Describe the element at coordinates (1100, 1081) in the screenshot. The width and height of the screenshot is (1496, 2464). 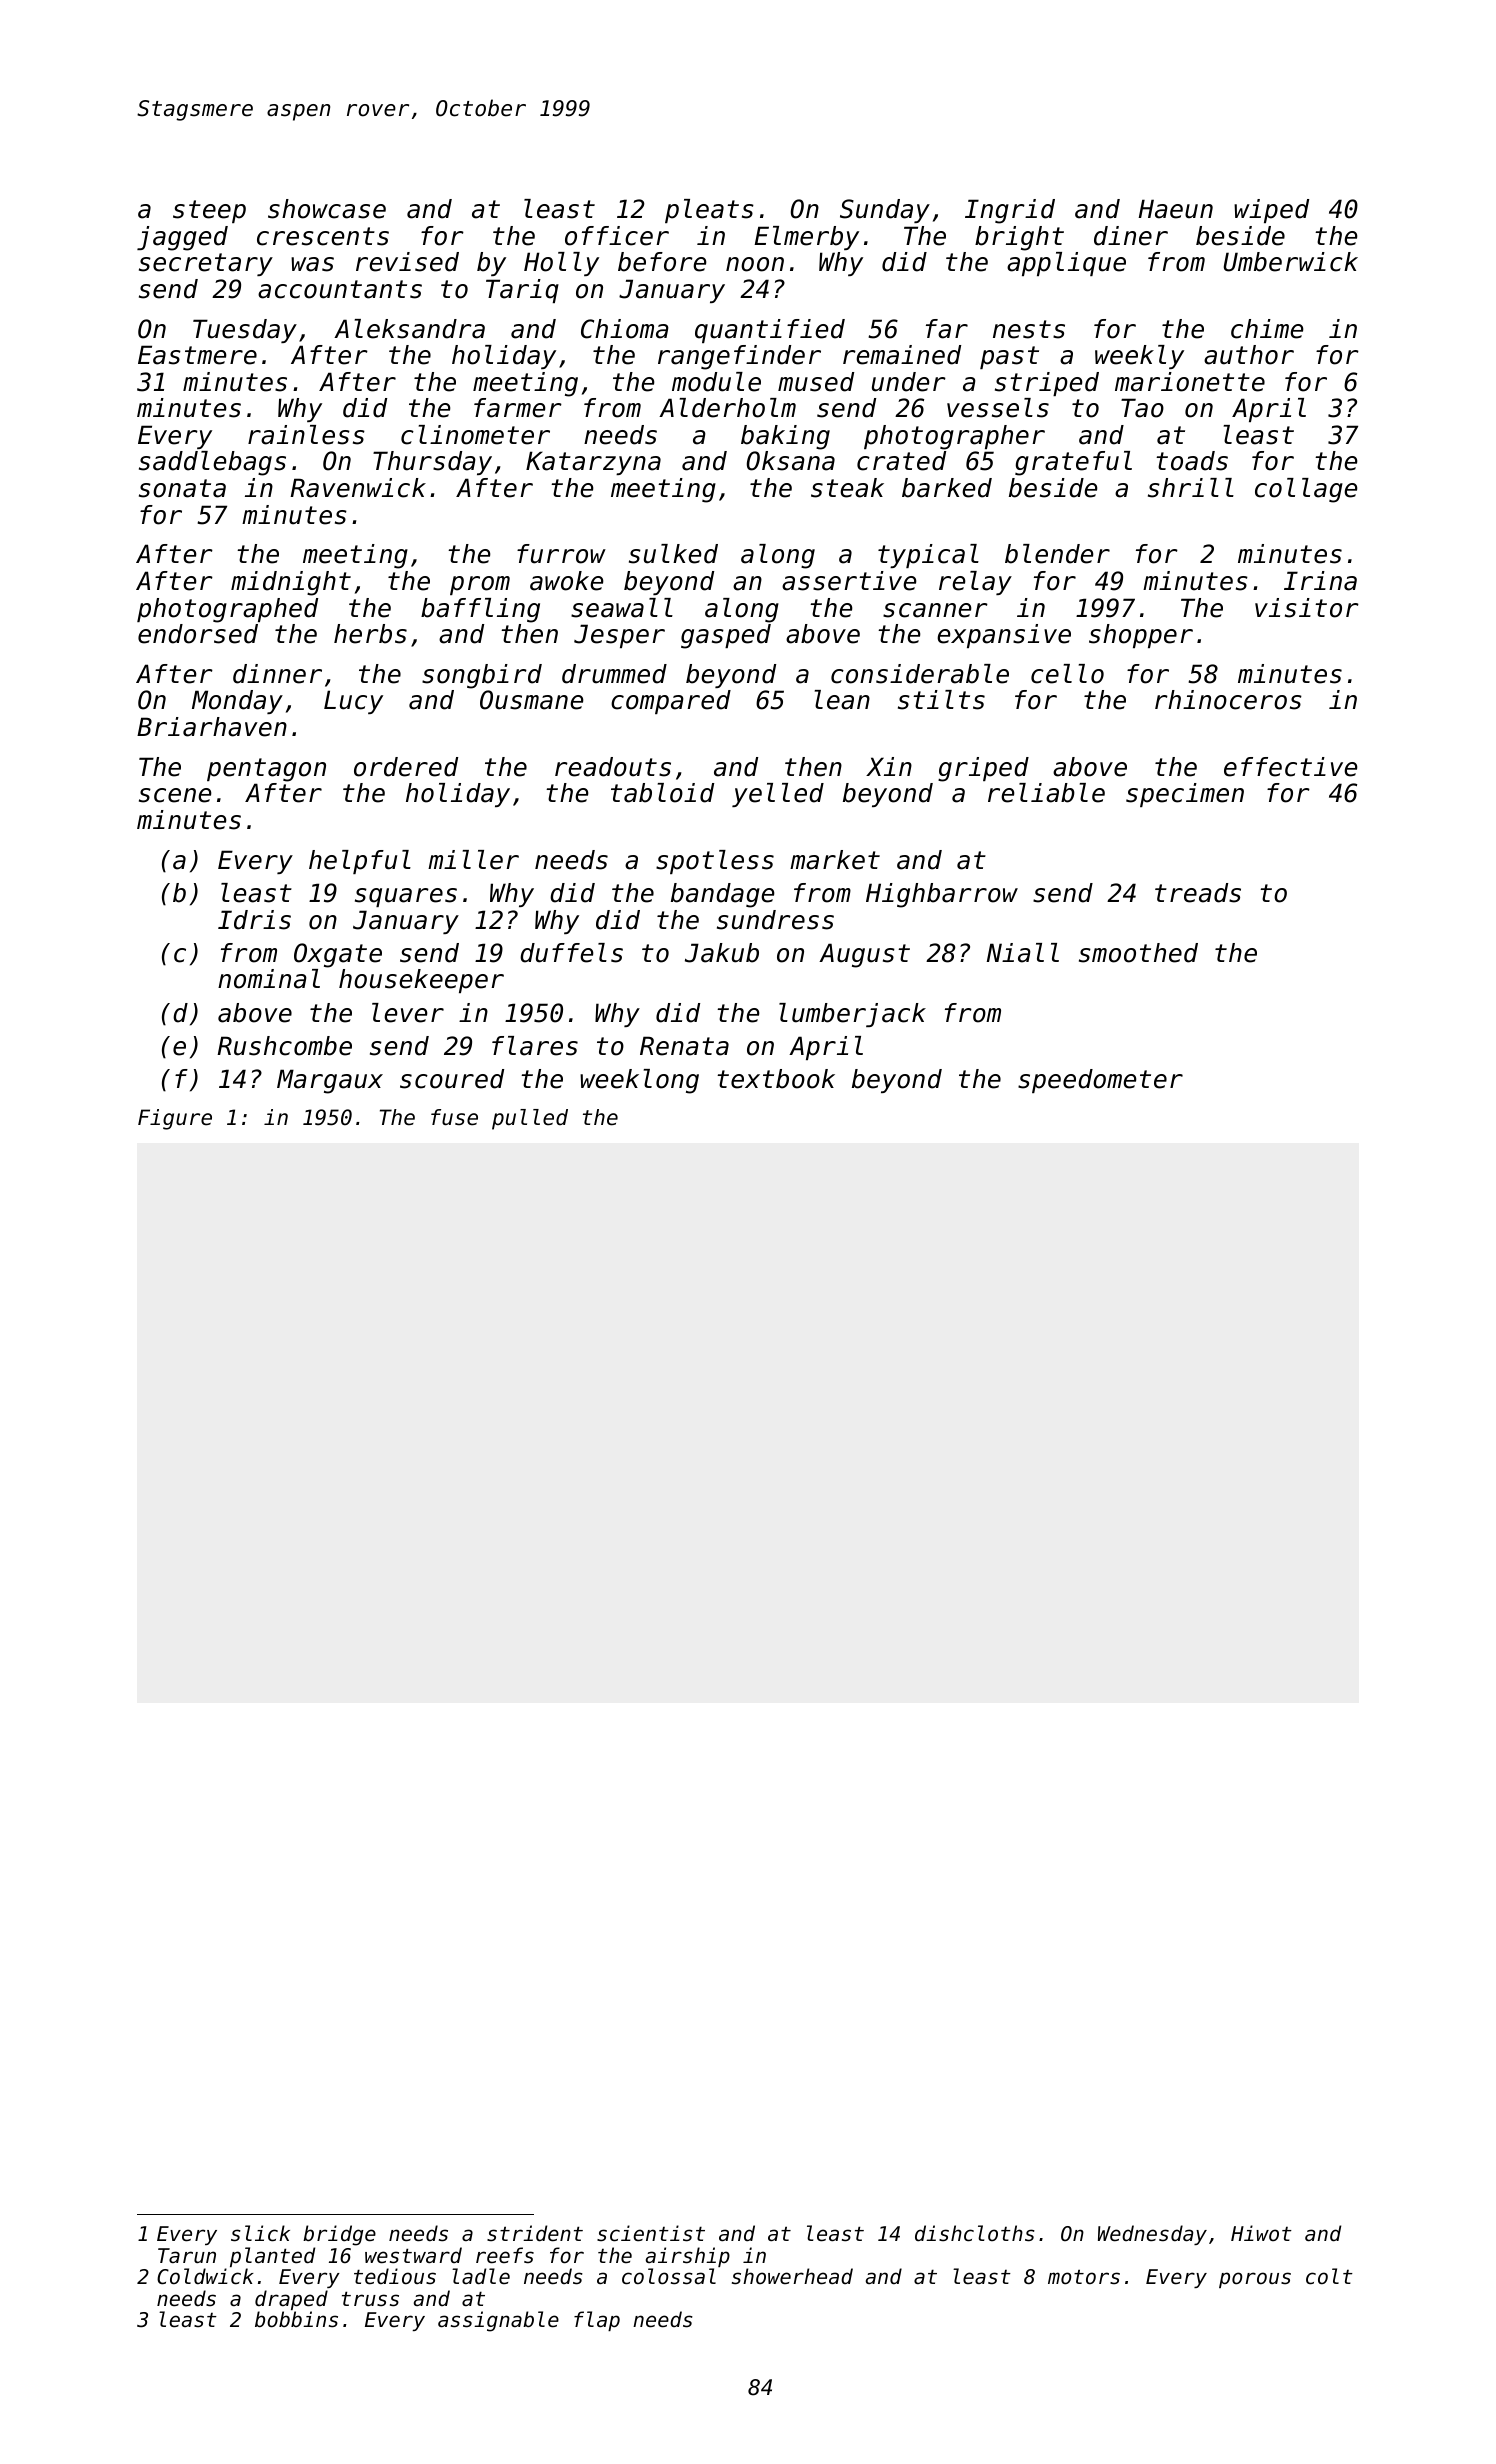
I see `speedometer` at that location.
